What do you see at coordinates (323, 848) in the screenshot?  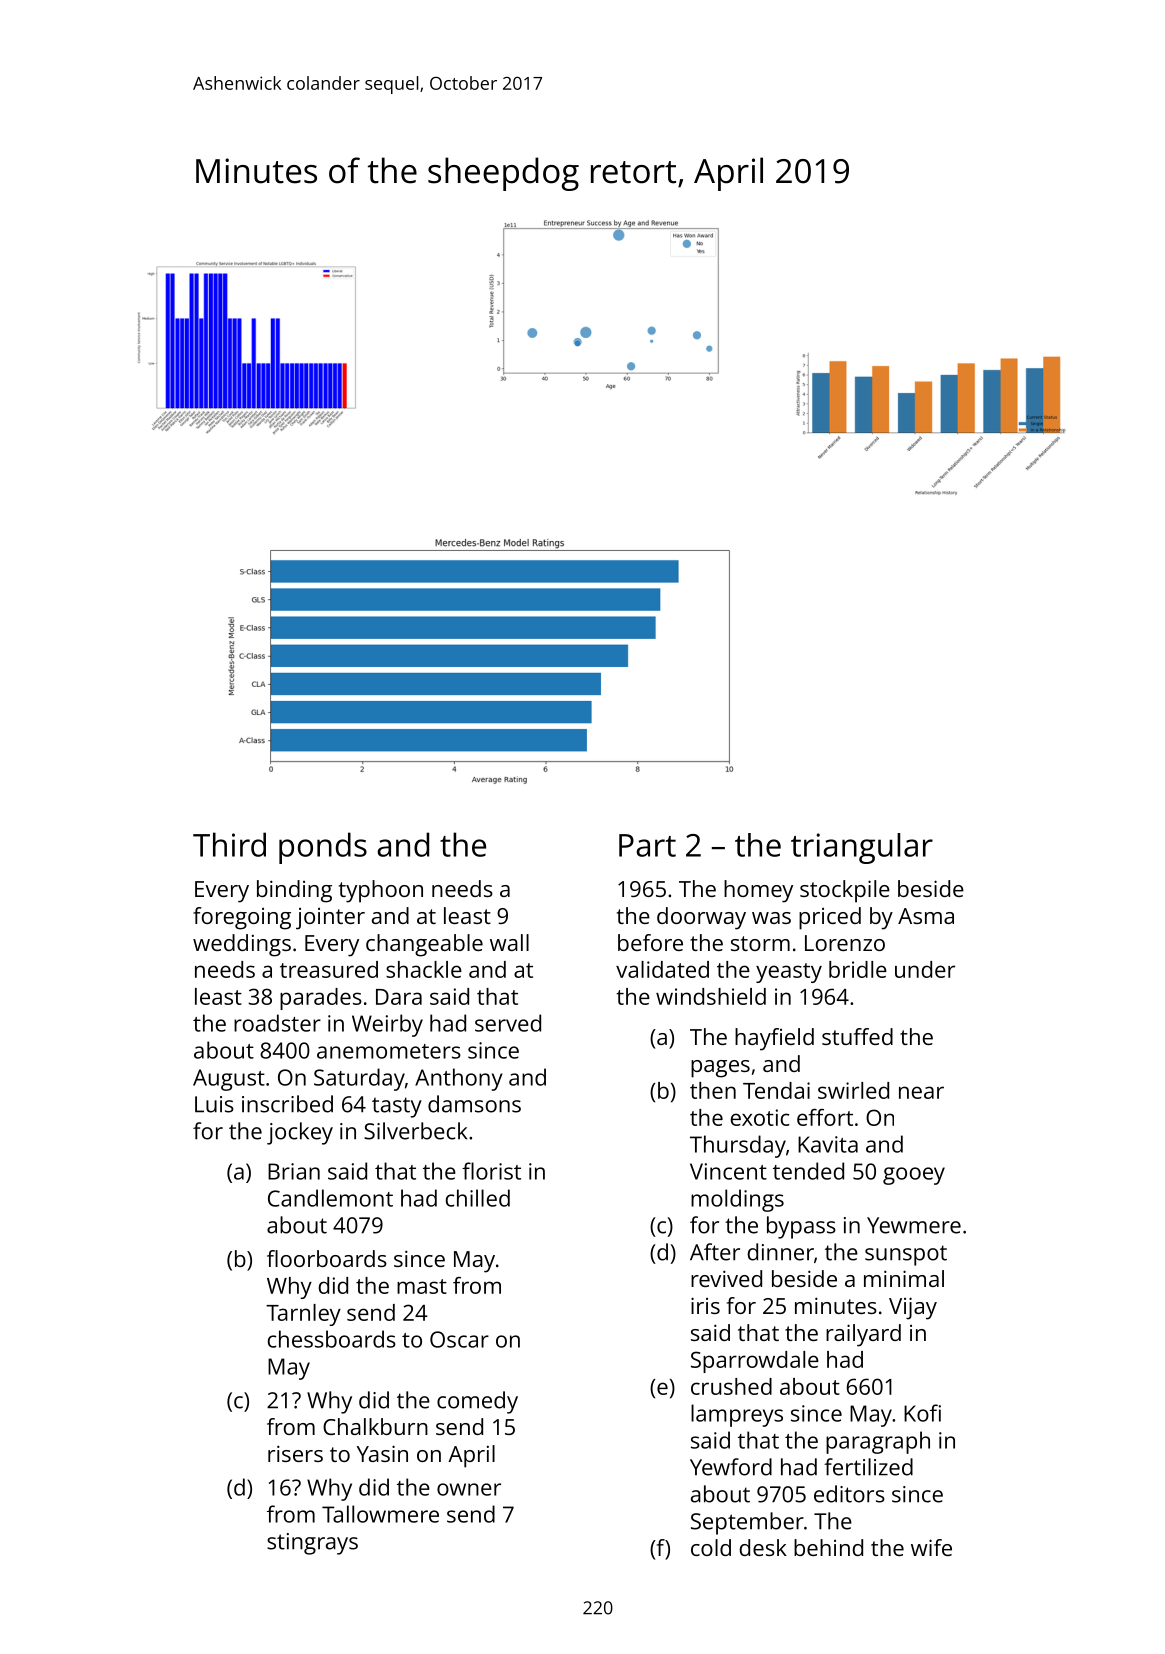 I see `ponds` at bounding box center [323, 848].
